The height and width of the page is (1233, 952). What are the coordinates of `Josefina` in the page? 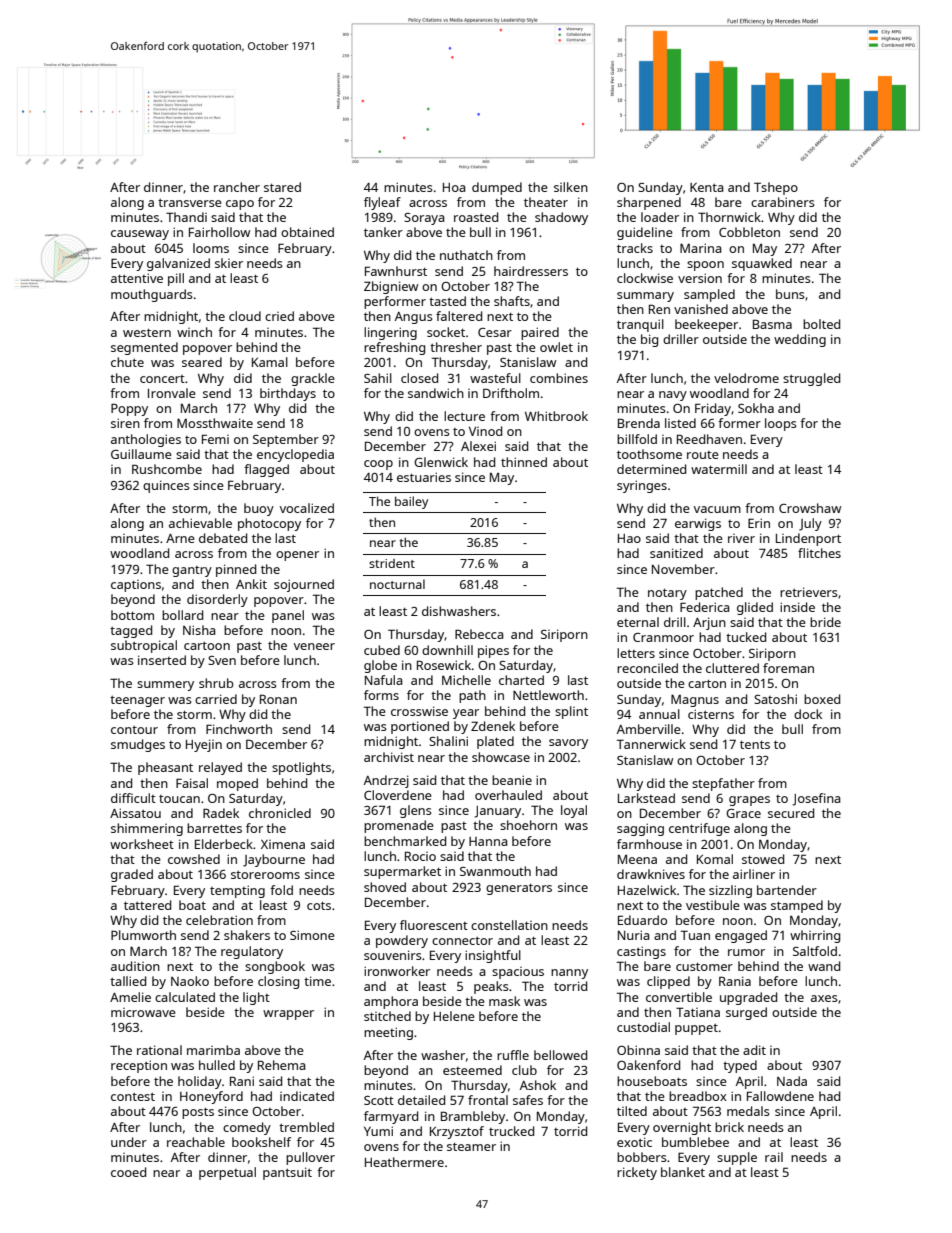 It's located at (816, 799).
